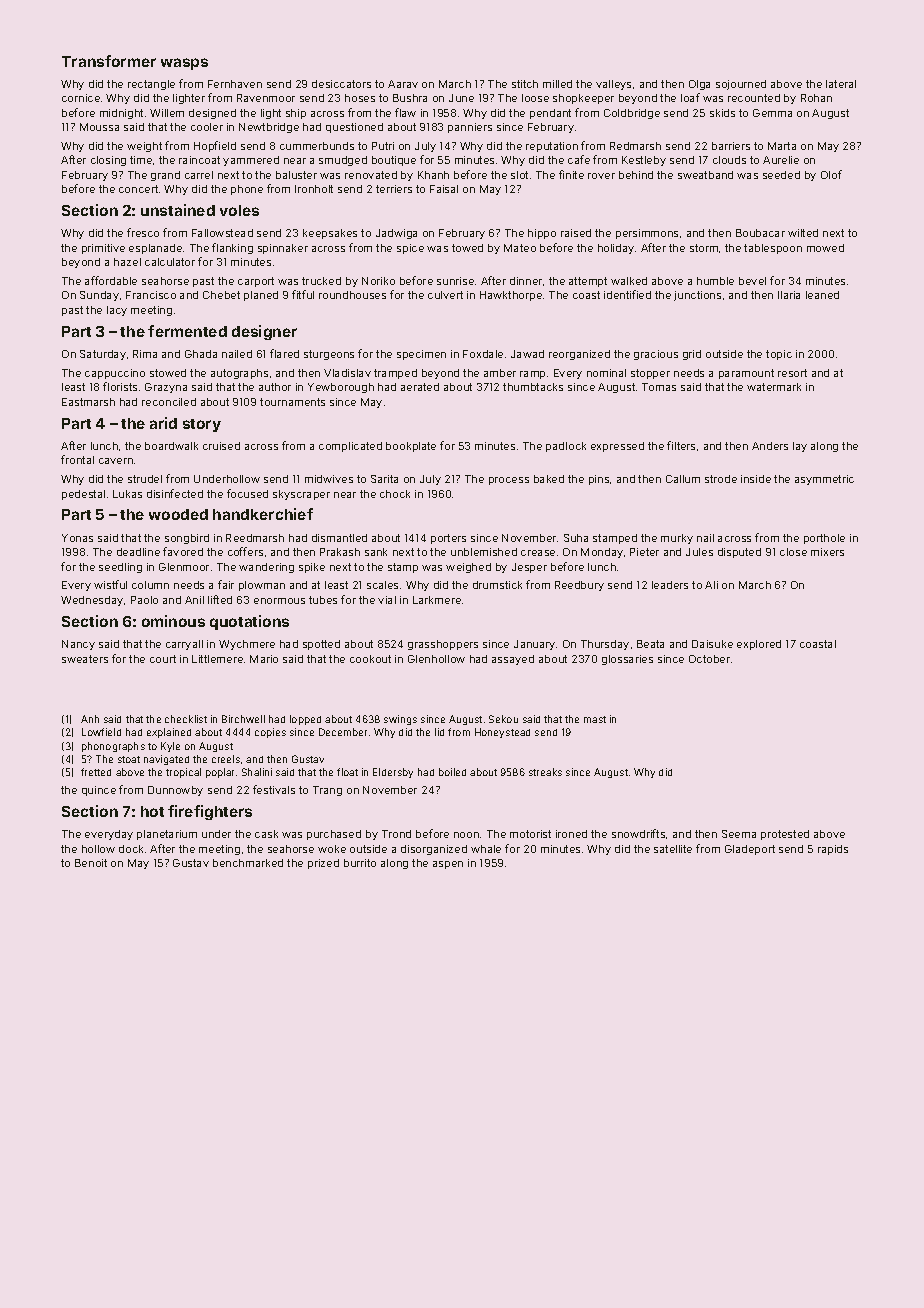  Describe the element at coordinates (131, 849) in the image. I see `dock` at that location.
